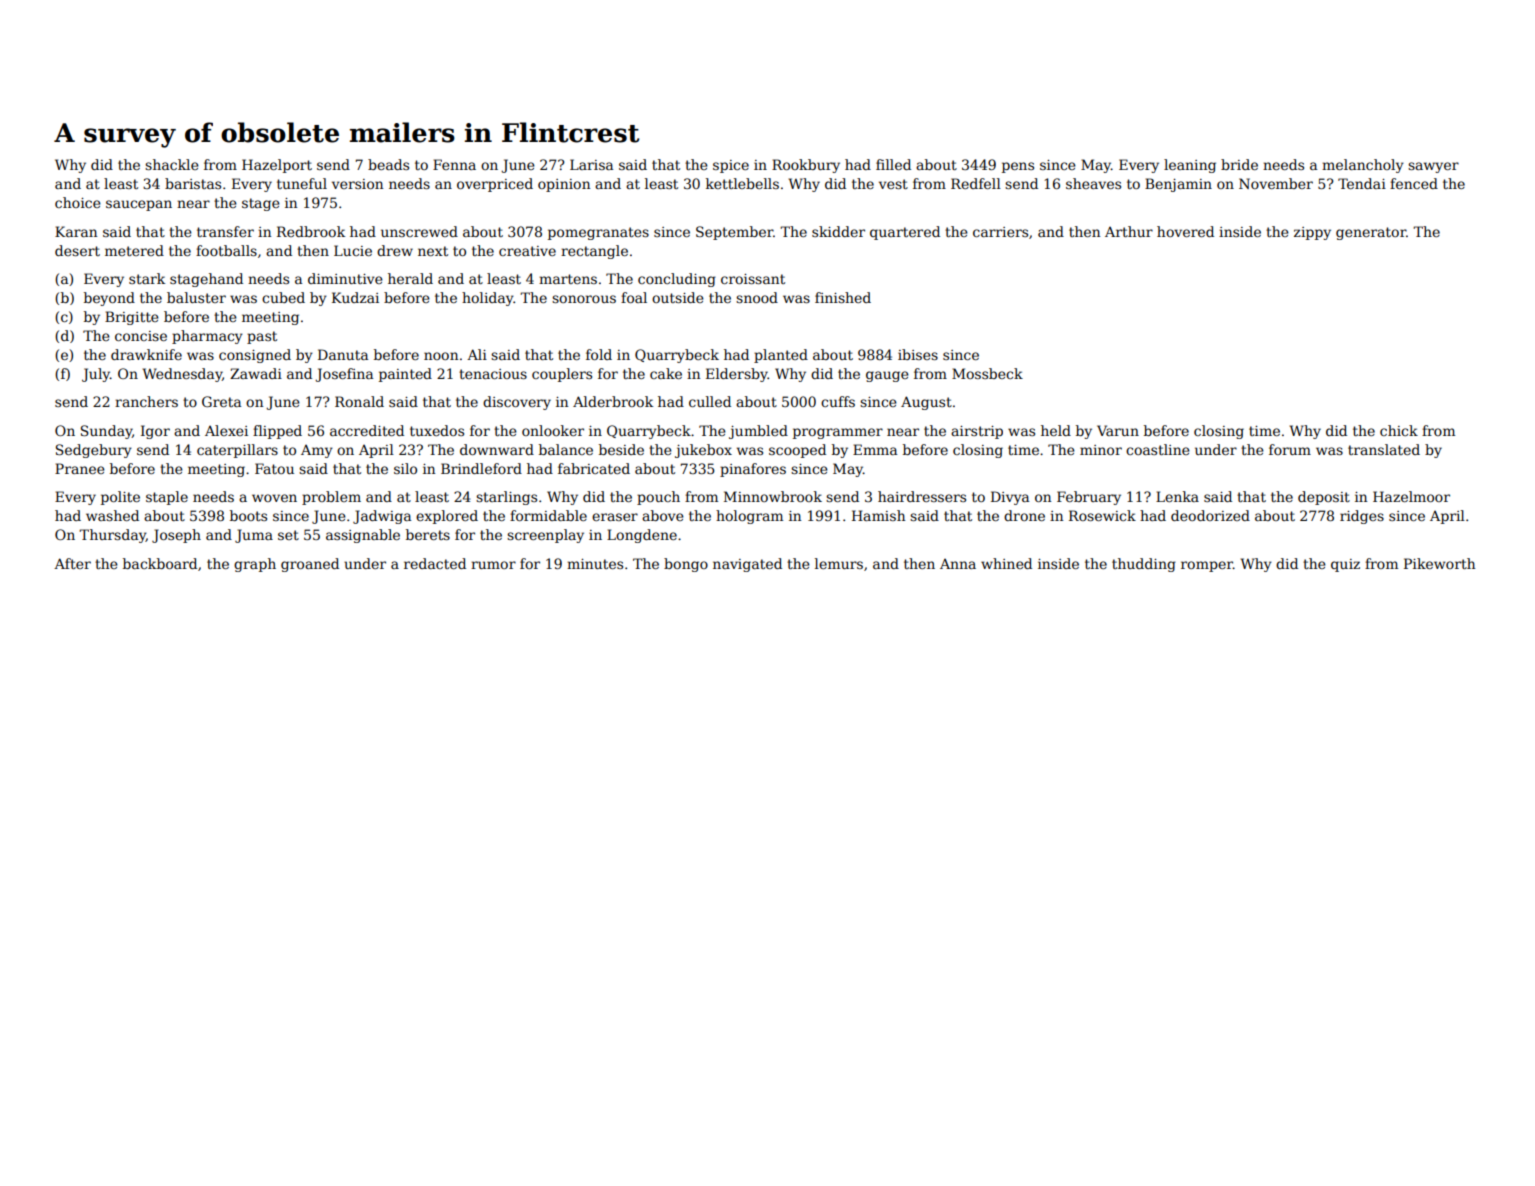 This page has height=1186, width=1535. Describe the element at coordinates (1414, 183) in the page. I see `fenced` at that location.
